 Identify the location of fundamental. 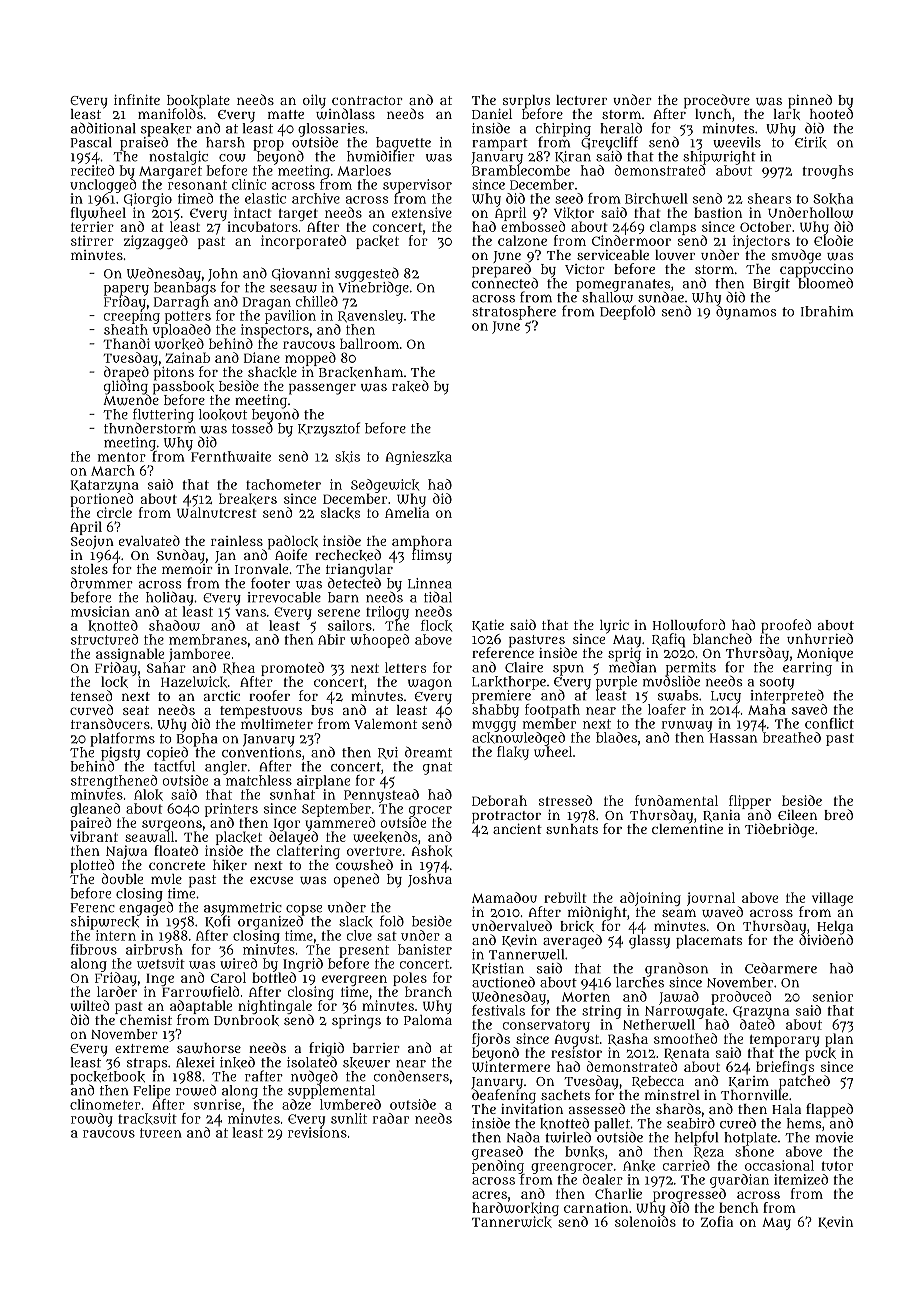
(676, 800).
